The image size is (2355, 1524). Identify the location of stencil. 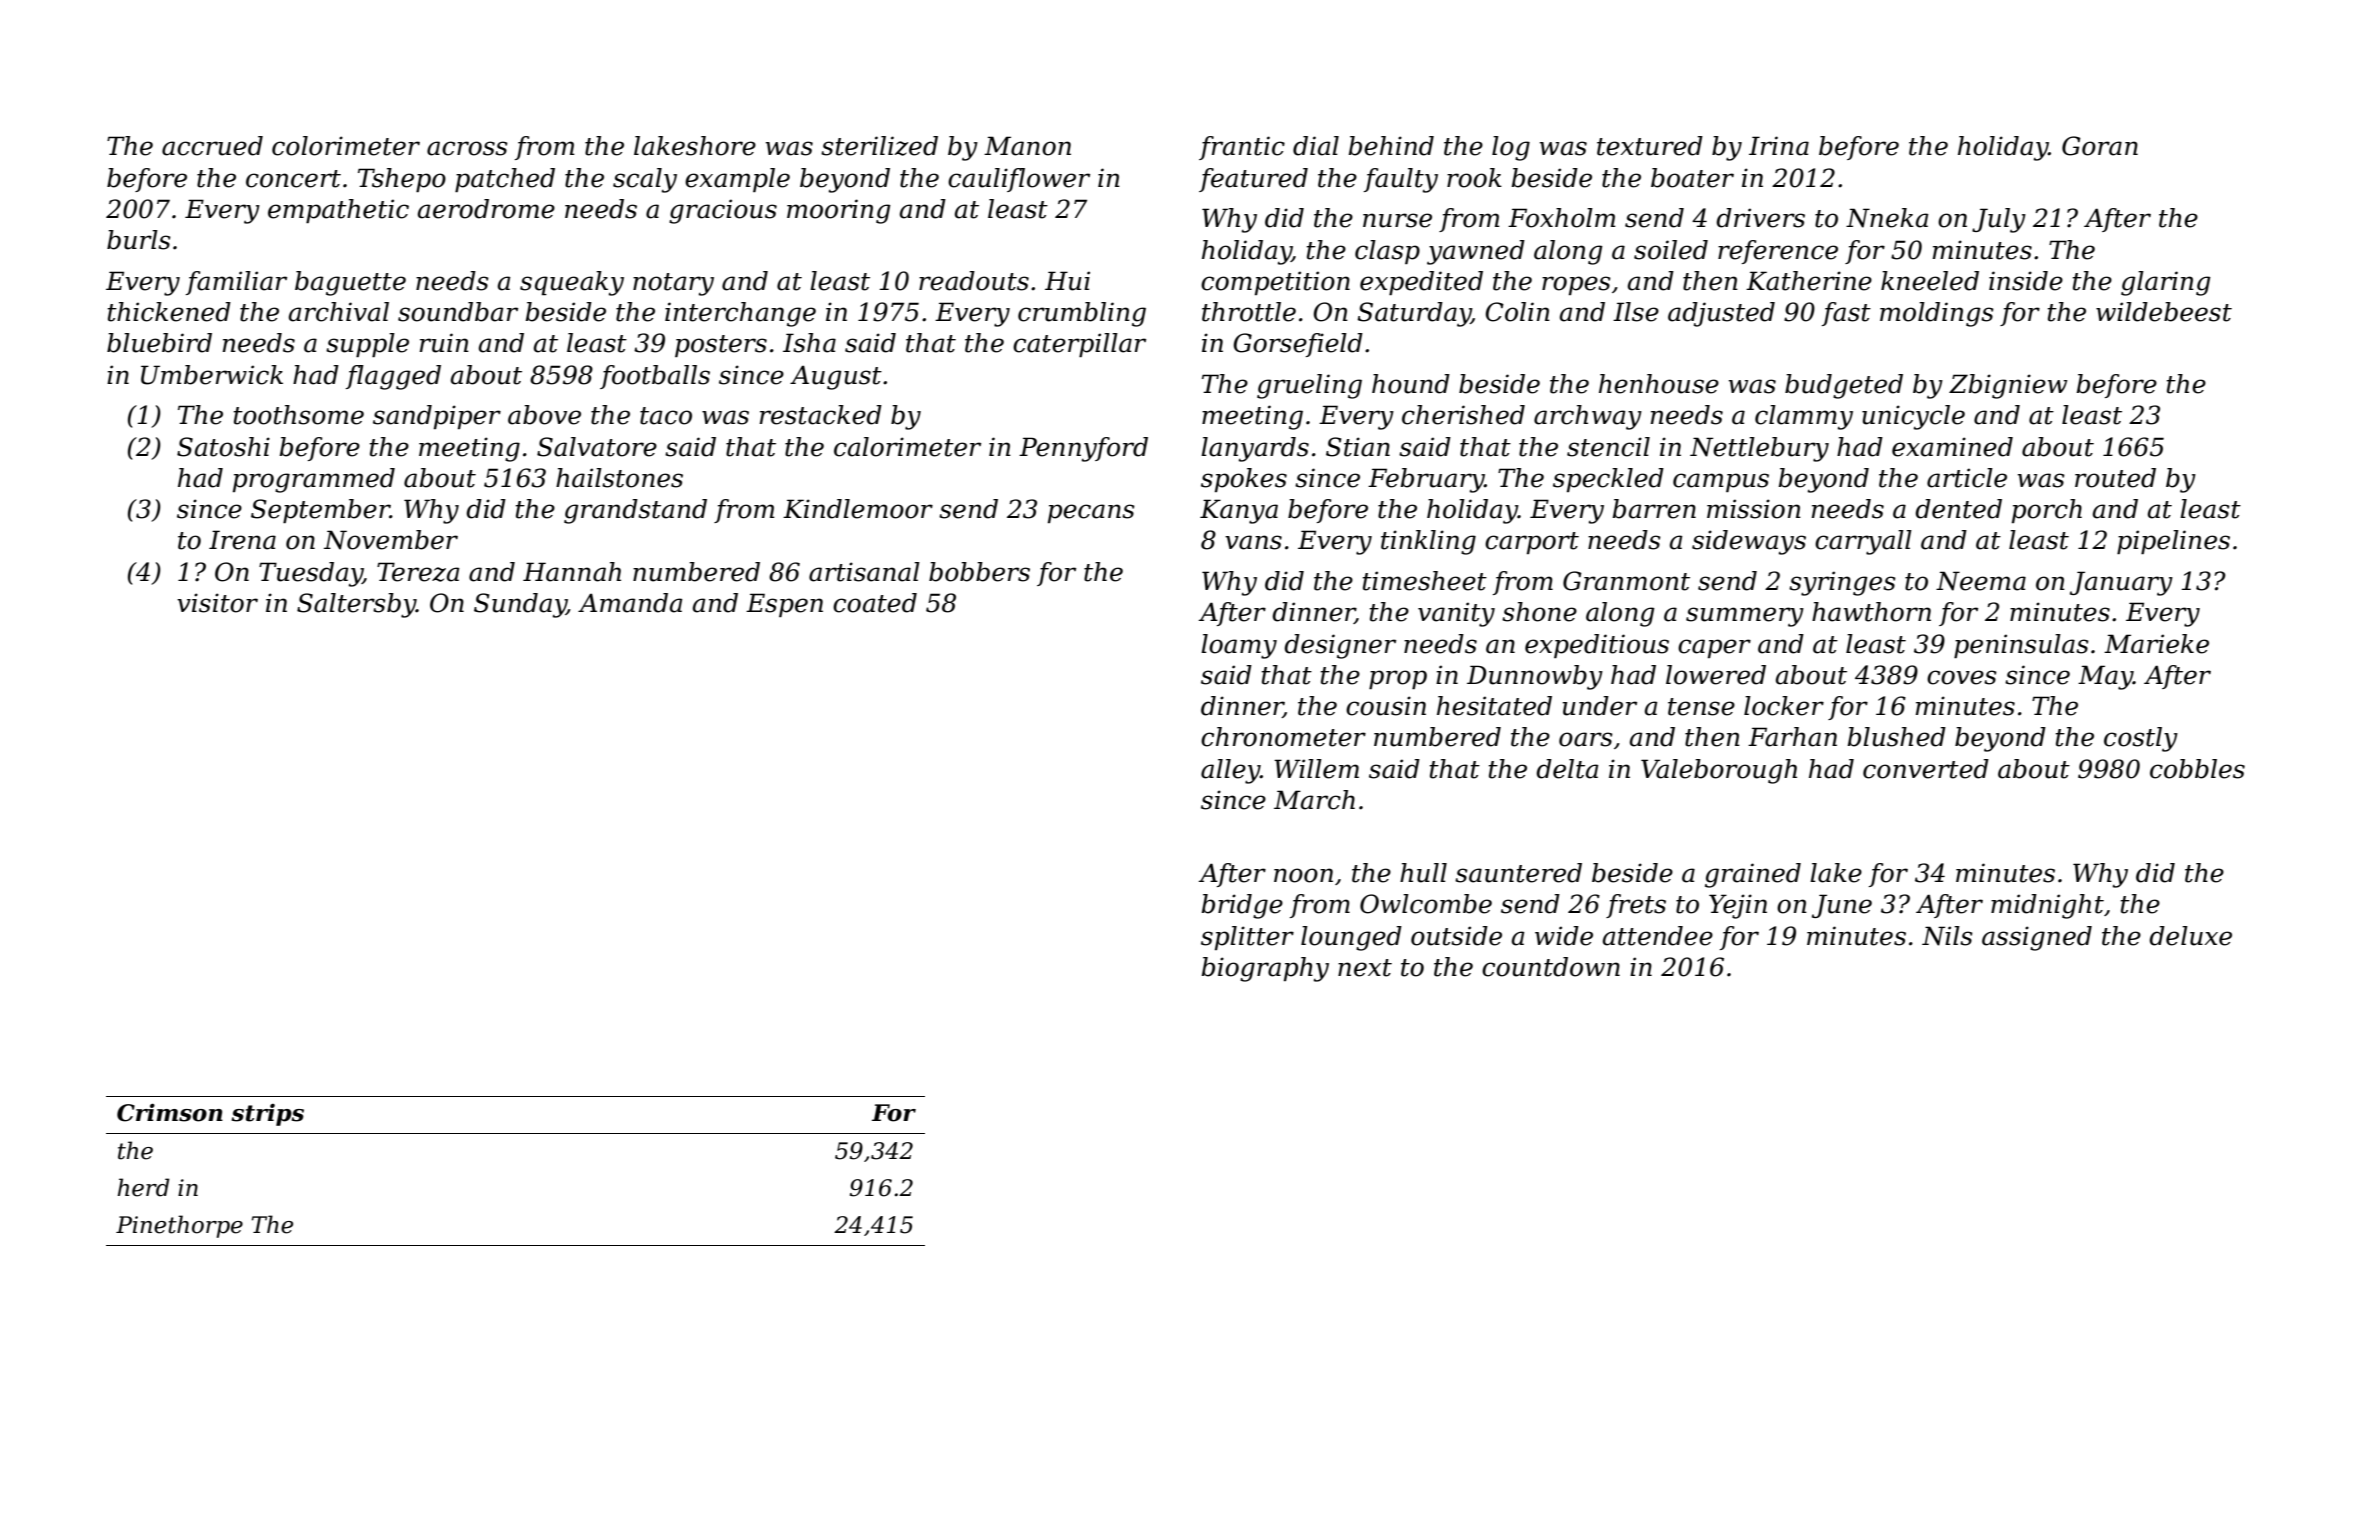
(1608, 447).
